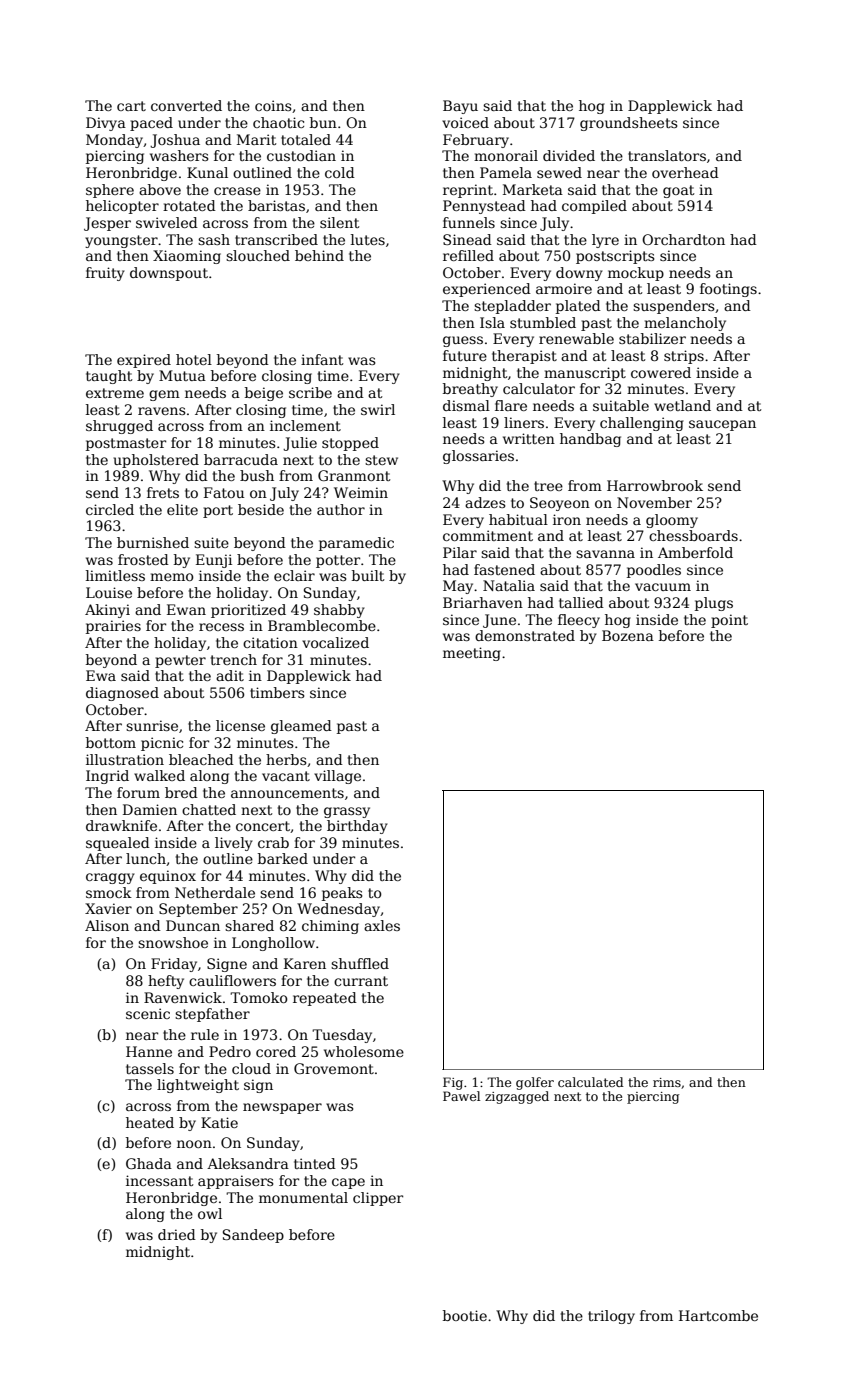 The image size is (849, 1400). What do you see at coordinates (629, 124) in the screenshot?
I see `groundsheets` at bounding box center [629, 124].
